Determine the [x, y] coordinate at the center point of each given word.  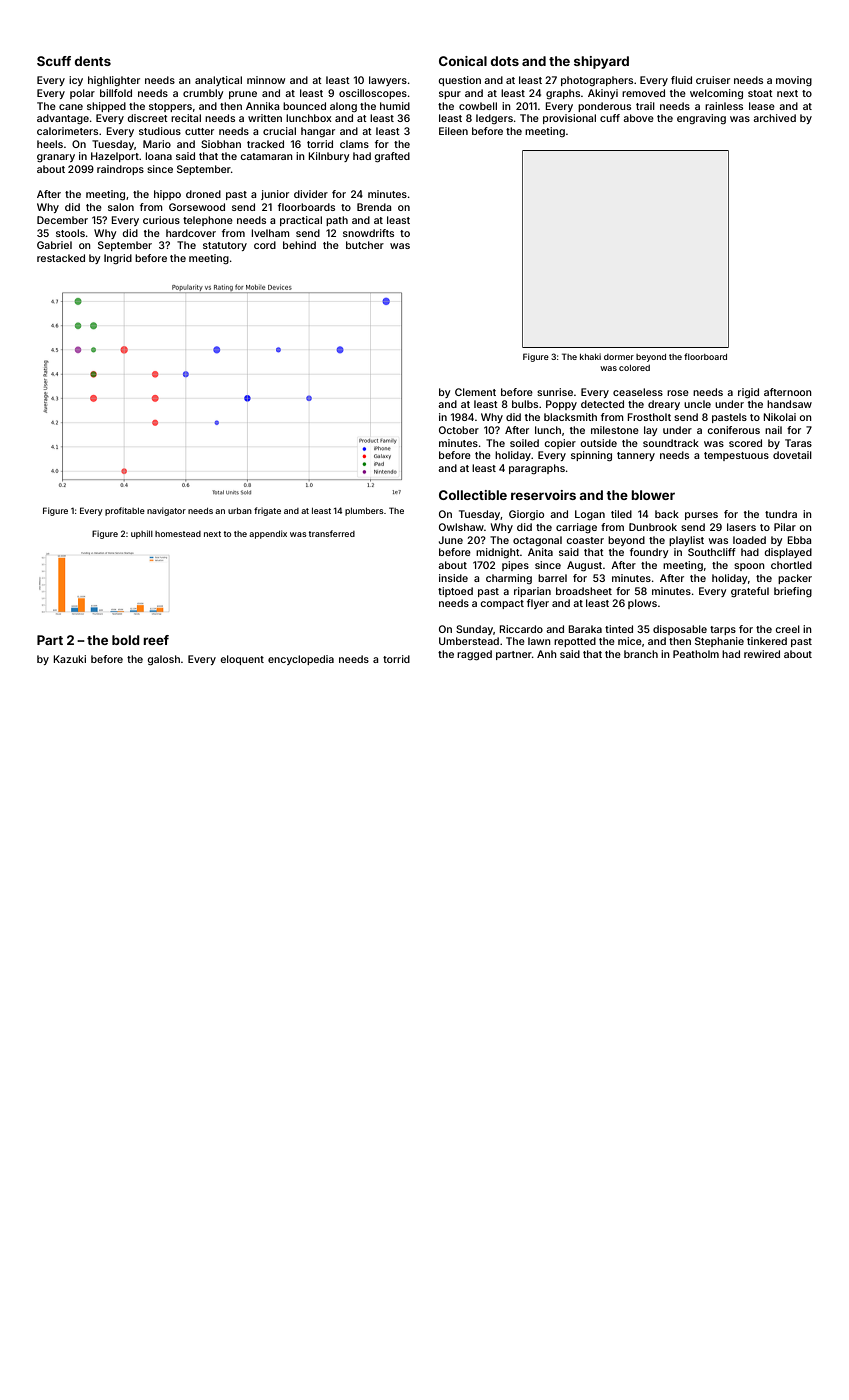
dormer [619, 357]
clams [354, 144]
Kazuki [69, 659]
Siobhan [221, 144]
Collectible [473, 495]
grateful [750, 592]
